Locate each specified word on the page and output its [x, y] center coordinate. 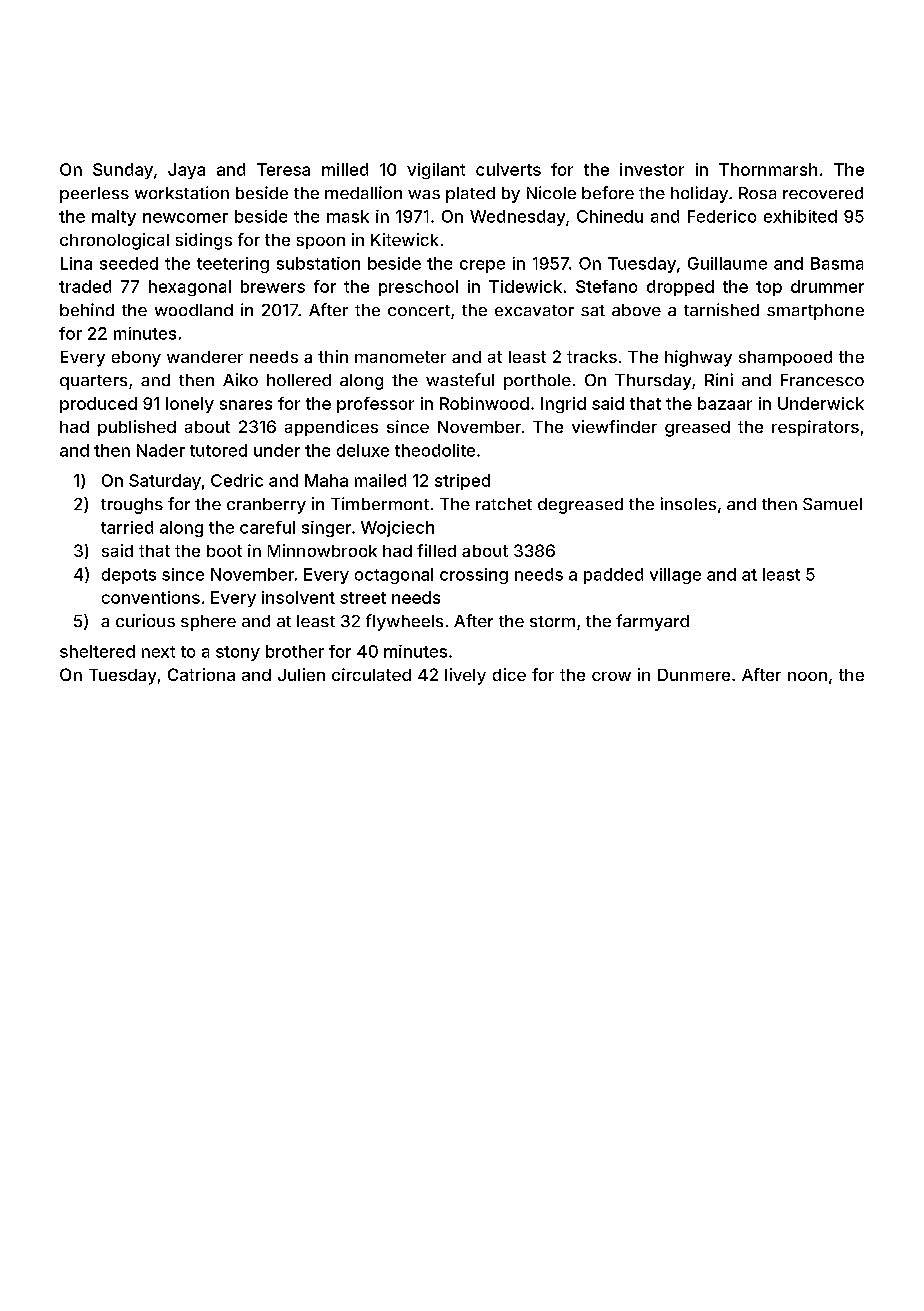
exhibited [800, 216]
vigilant [436, 171]
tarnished [721, 309]
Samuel [832, 504]
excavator [534, 310]
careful [267, 527]
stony [238, 653]
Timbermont [380, 503]
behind [87, 309]
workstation [182, 192]
